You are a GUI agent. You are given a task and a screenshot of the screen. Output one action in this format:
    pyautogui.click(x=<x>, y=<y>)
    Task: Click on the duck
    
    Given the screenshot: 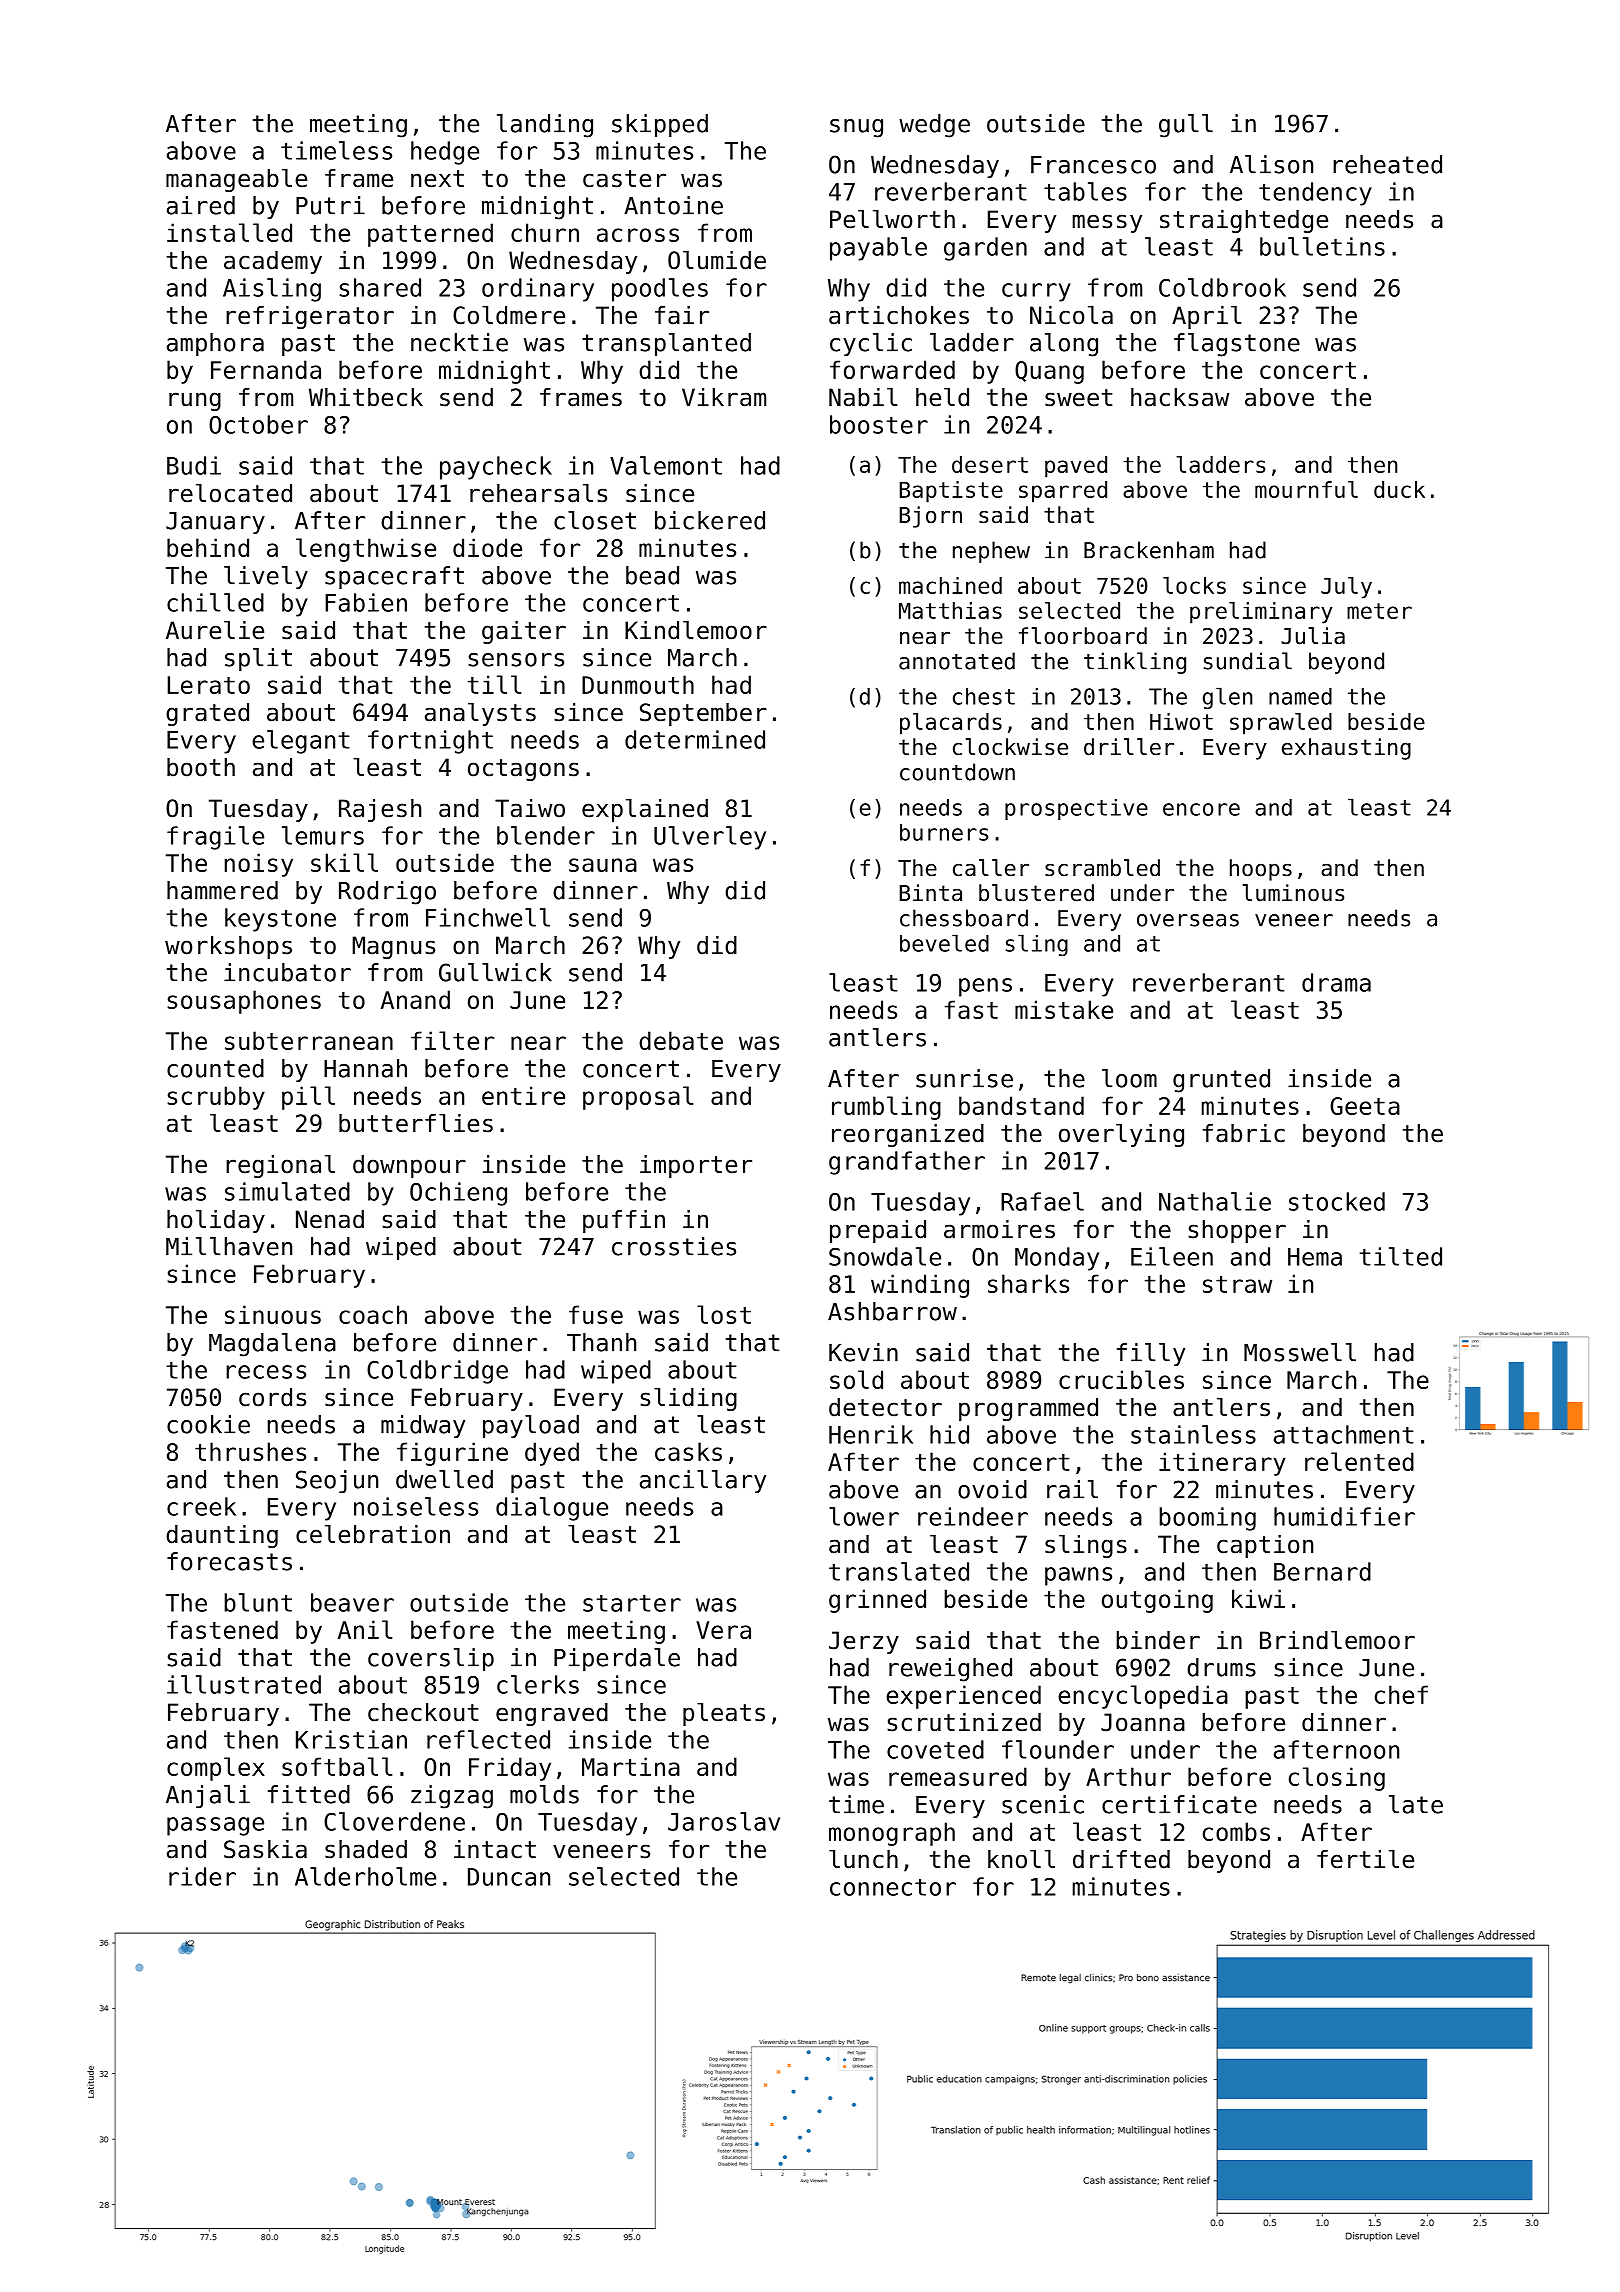 What is the action you would take?
    pyautogui.click(x=1399, y=489)
